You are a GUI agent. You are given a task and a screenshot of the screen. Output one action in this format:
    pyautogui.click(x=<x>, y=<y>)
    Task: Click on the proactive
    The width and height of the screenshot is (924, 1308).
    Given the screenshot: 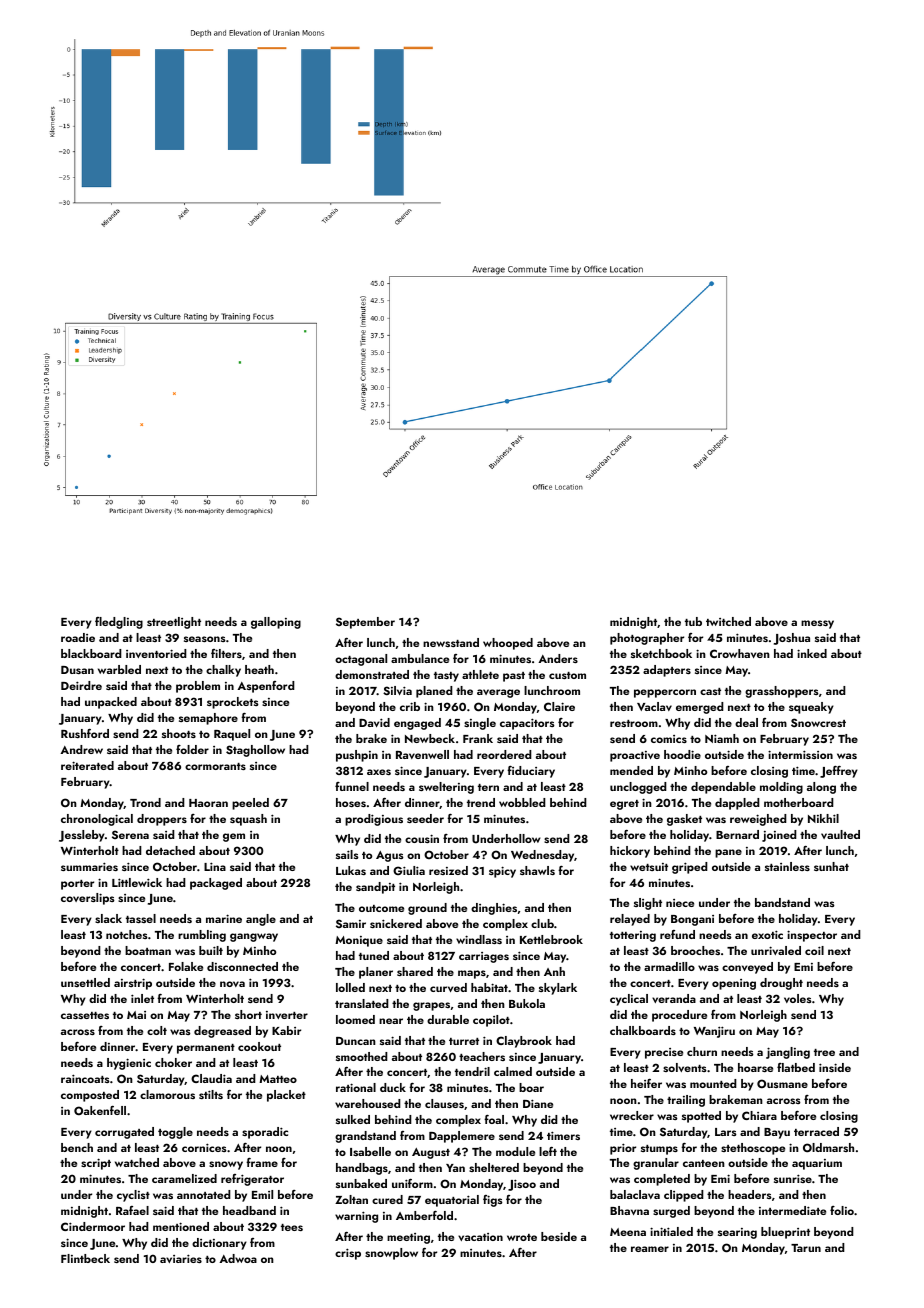 What is the action you would take?
    pyautogui.click(x=635, y=756)
